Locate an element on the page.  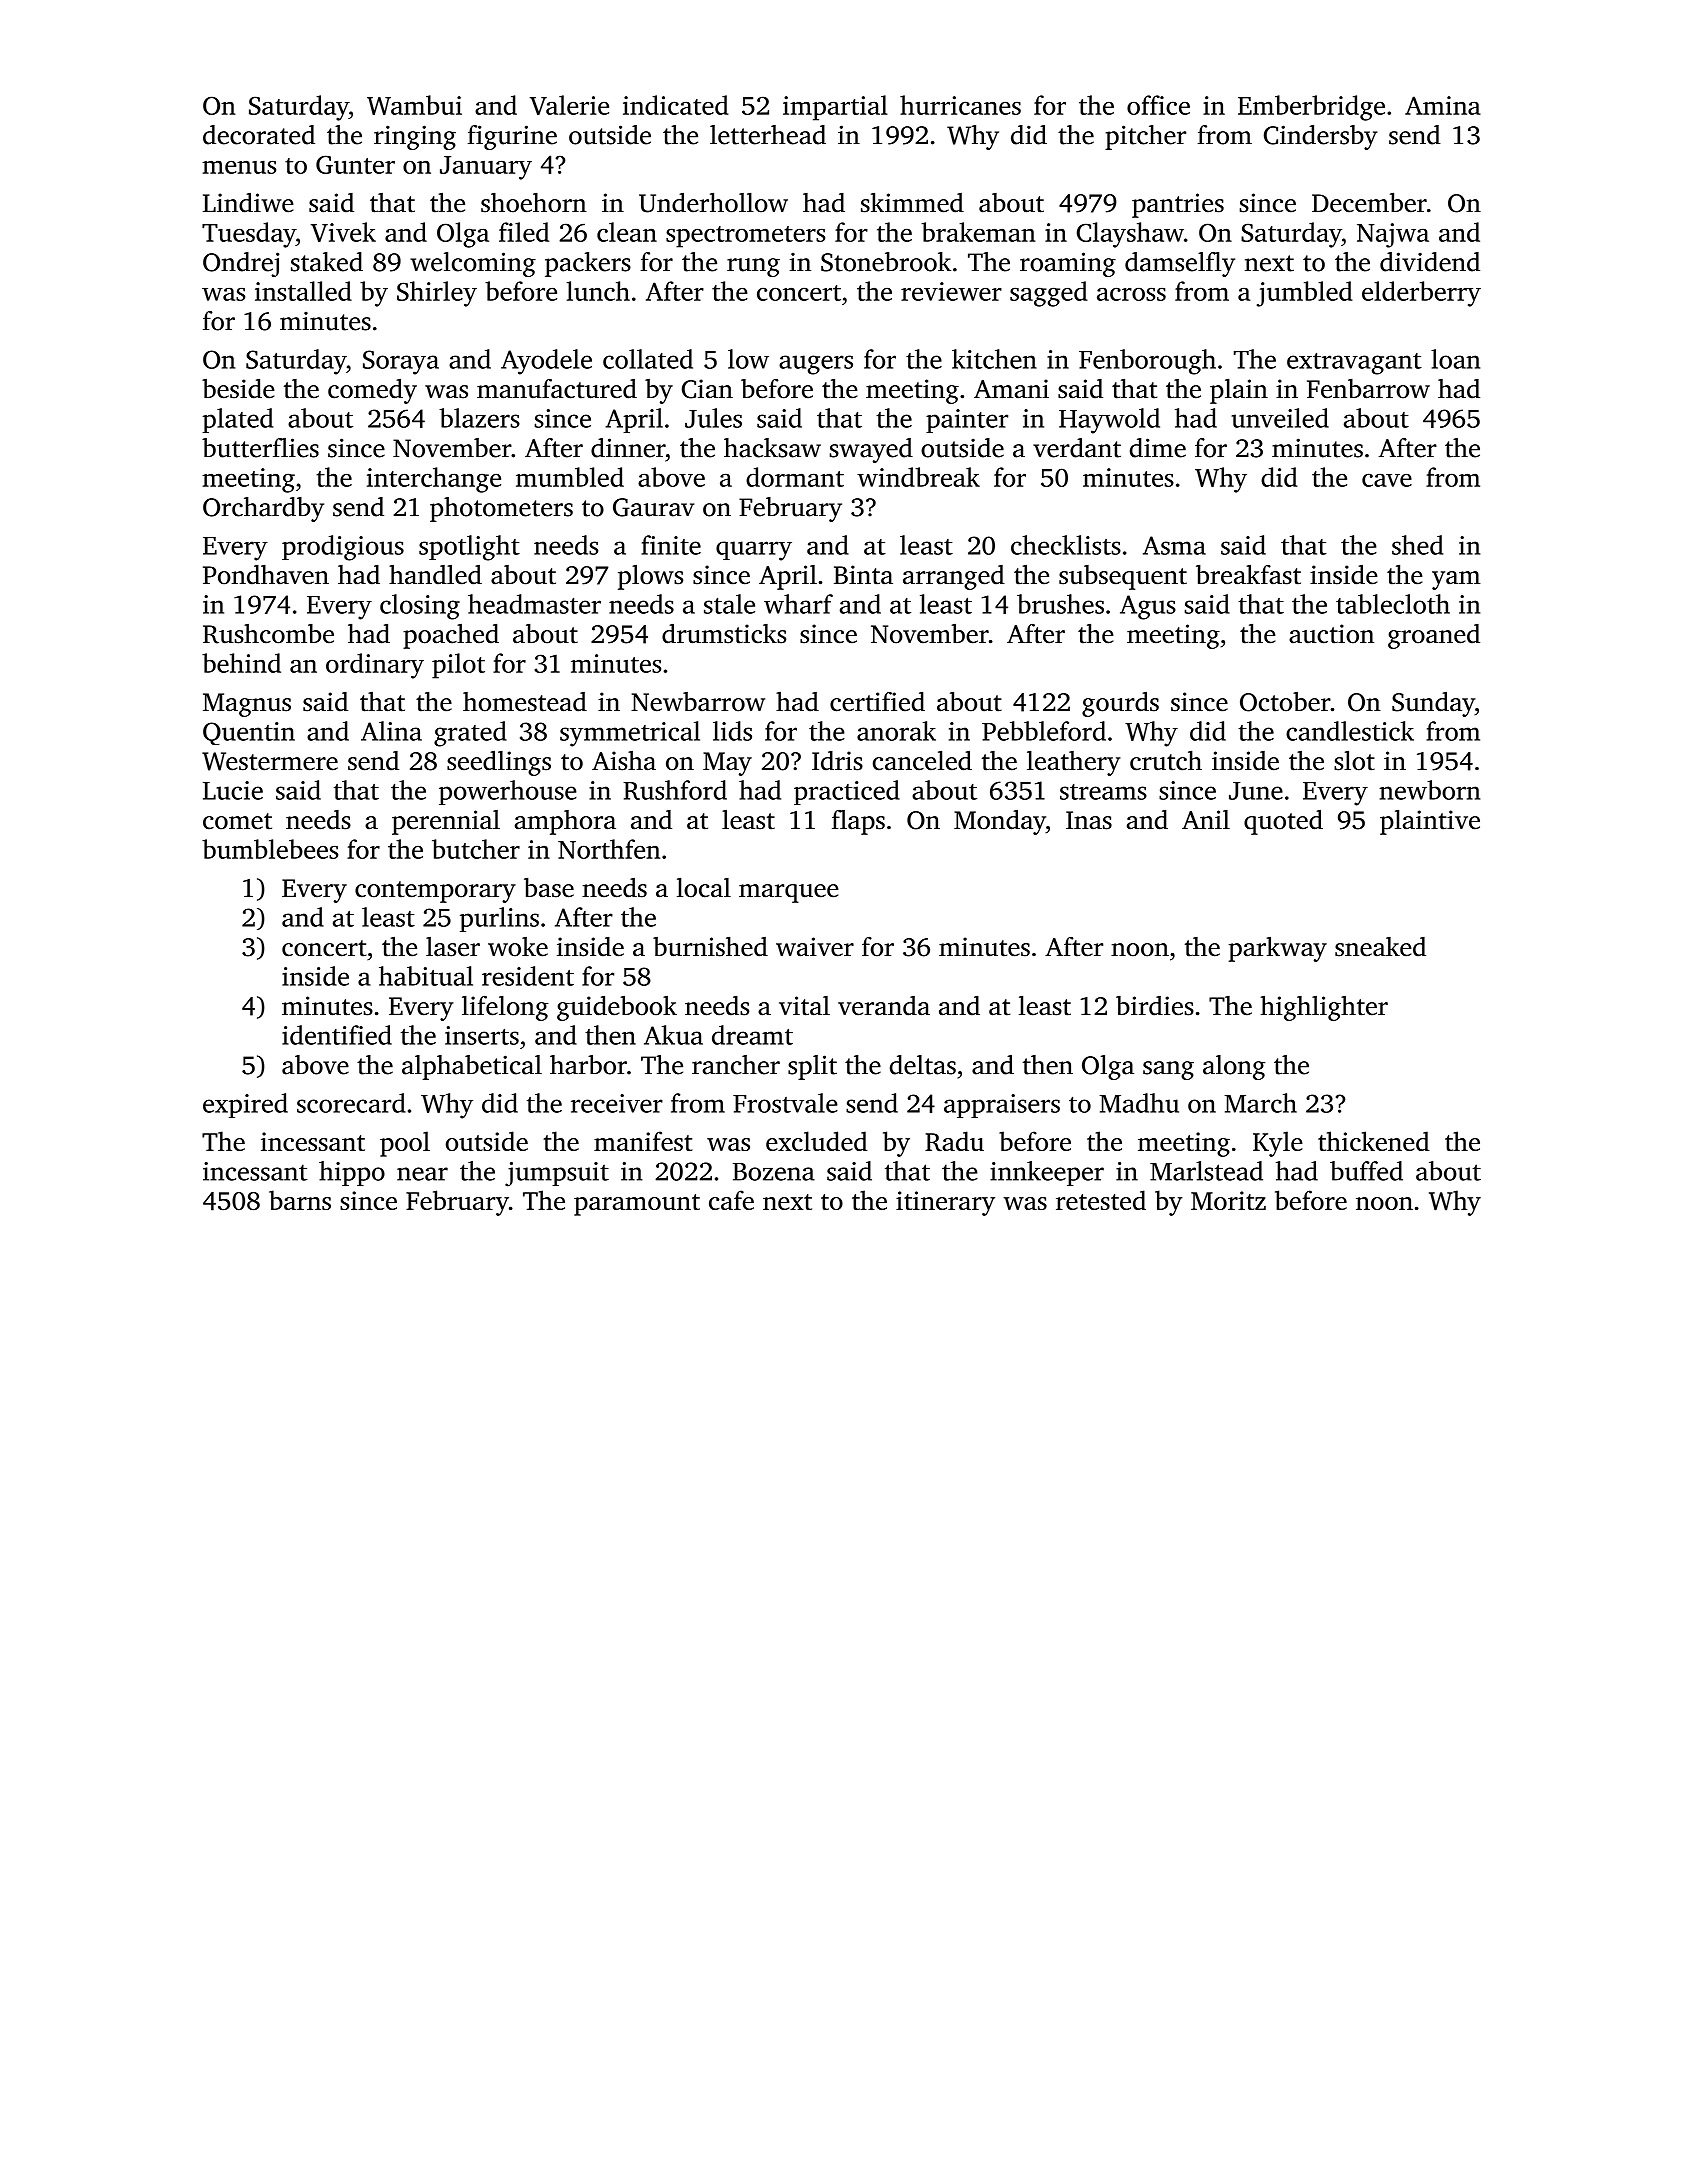
Shirley is located at coordinates (437, 294).
